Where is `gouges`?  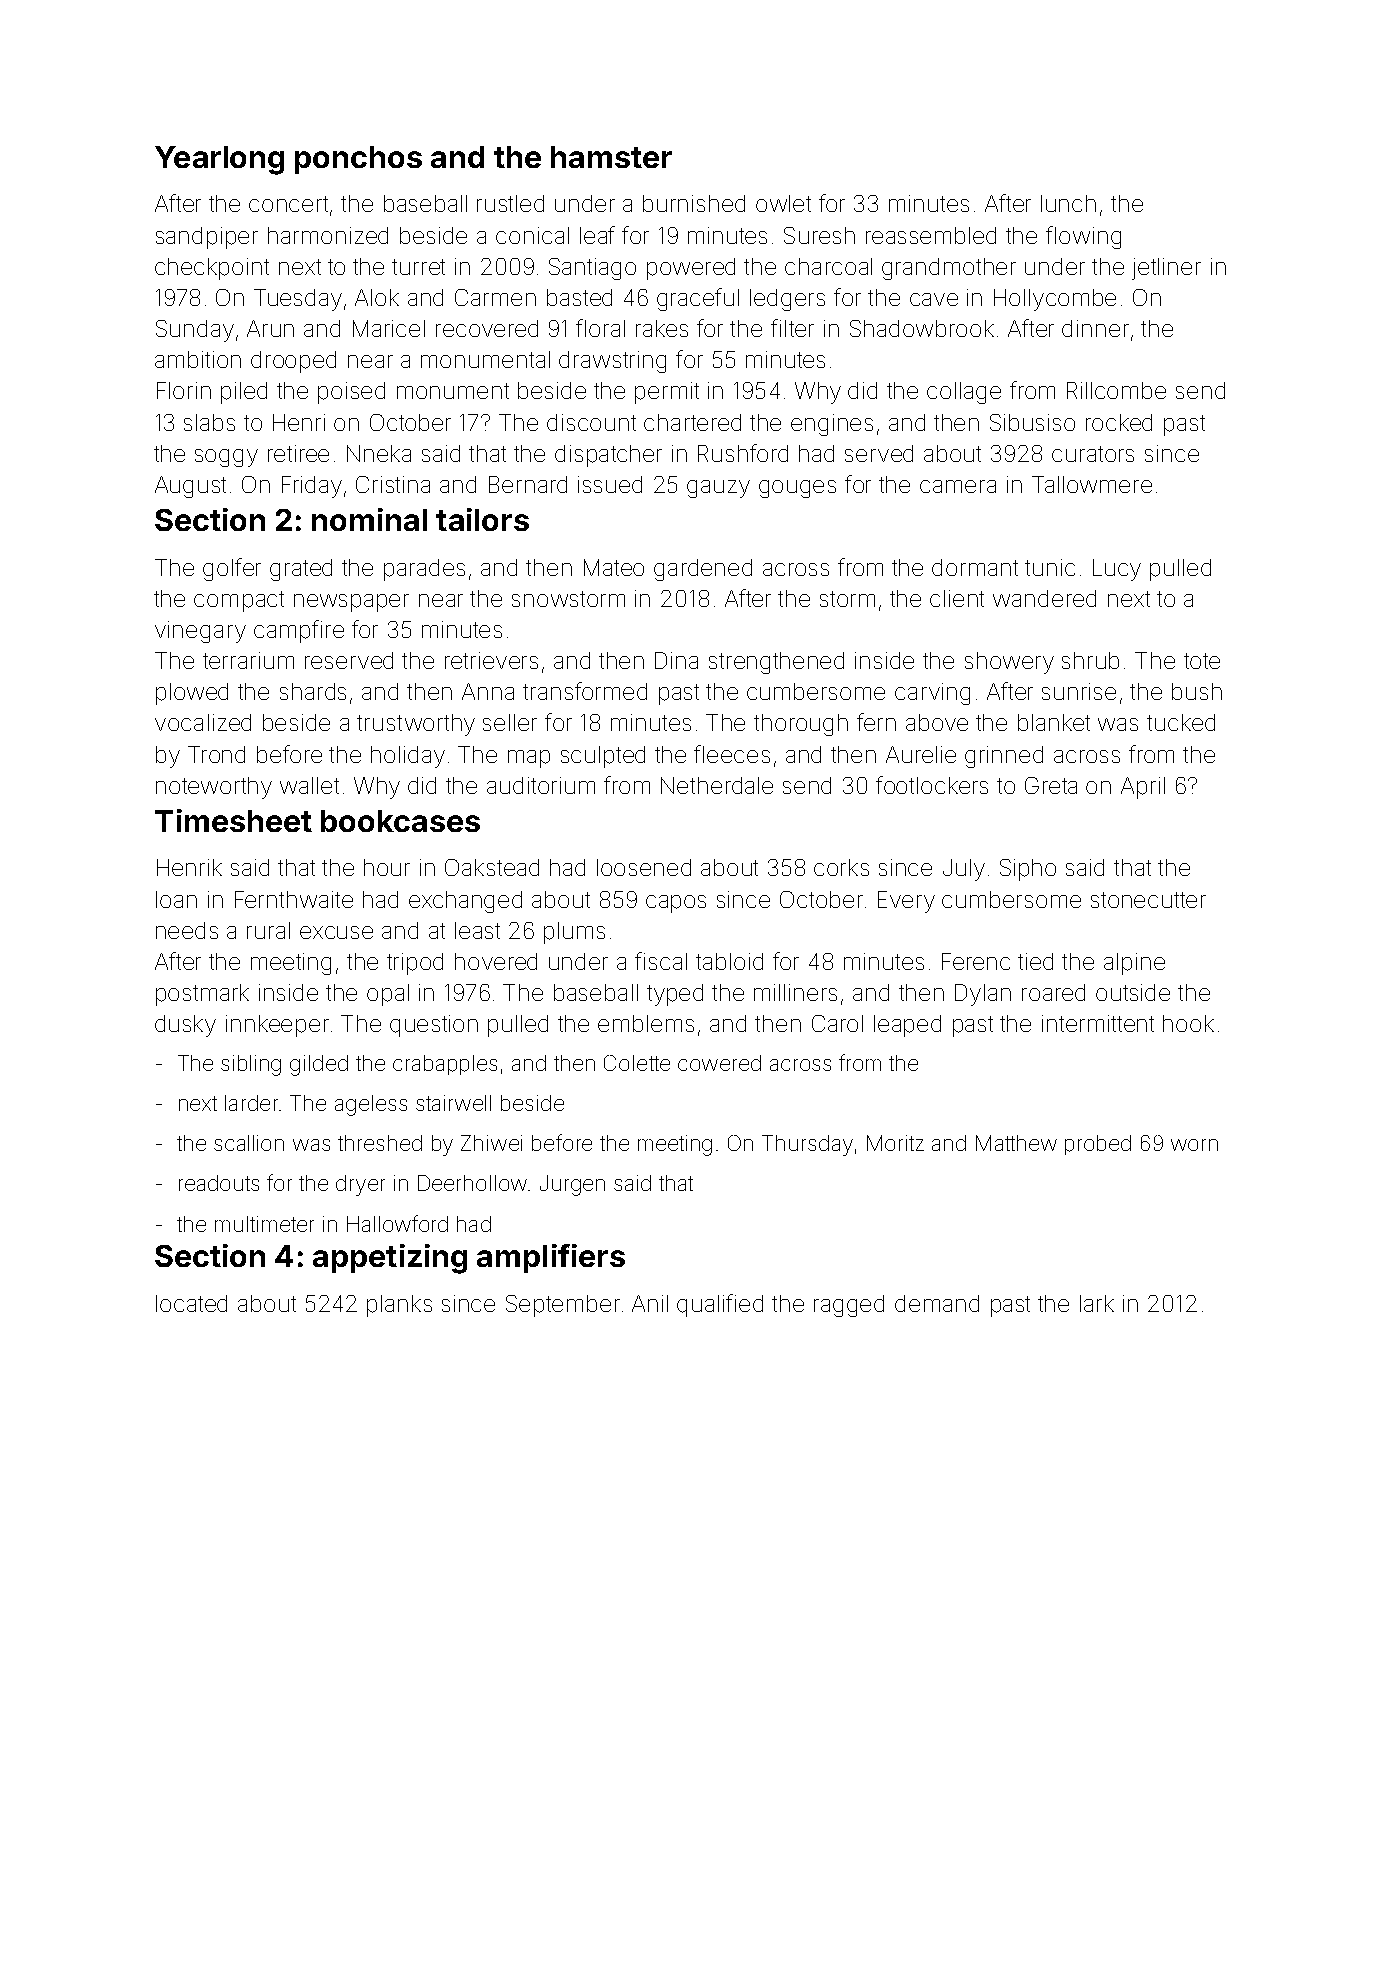
gouges is located at coordinates (797, 489).
